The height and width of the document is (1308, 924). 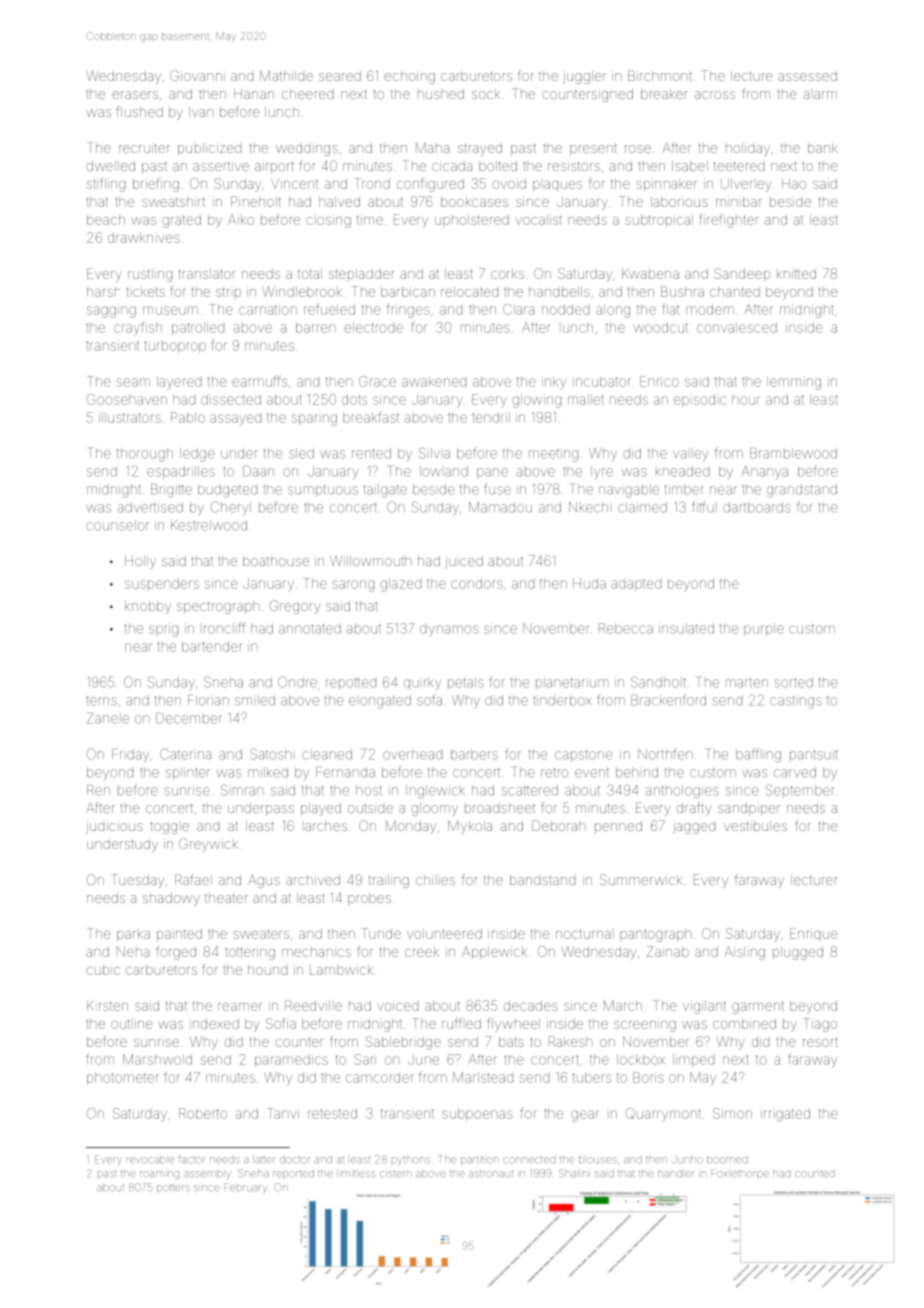 I want to click on Bramblewood, so click(x=793, y=453).
